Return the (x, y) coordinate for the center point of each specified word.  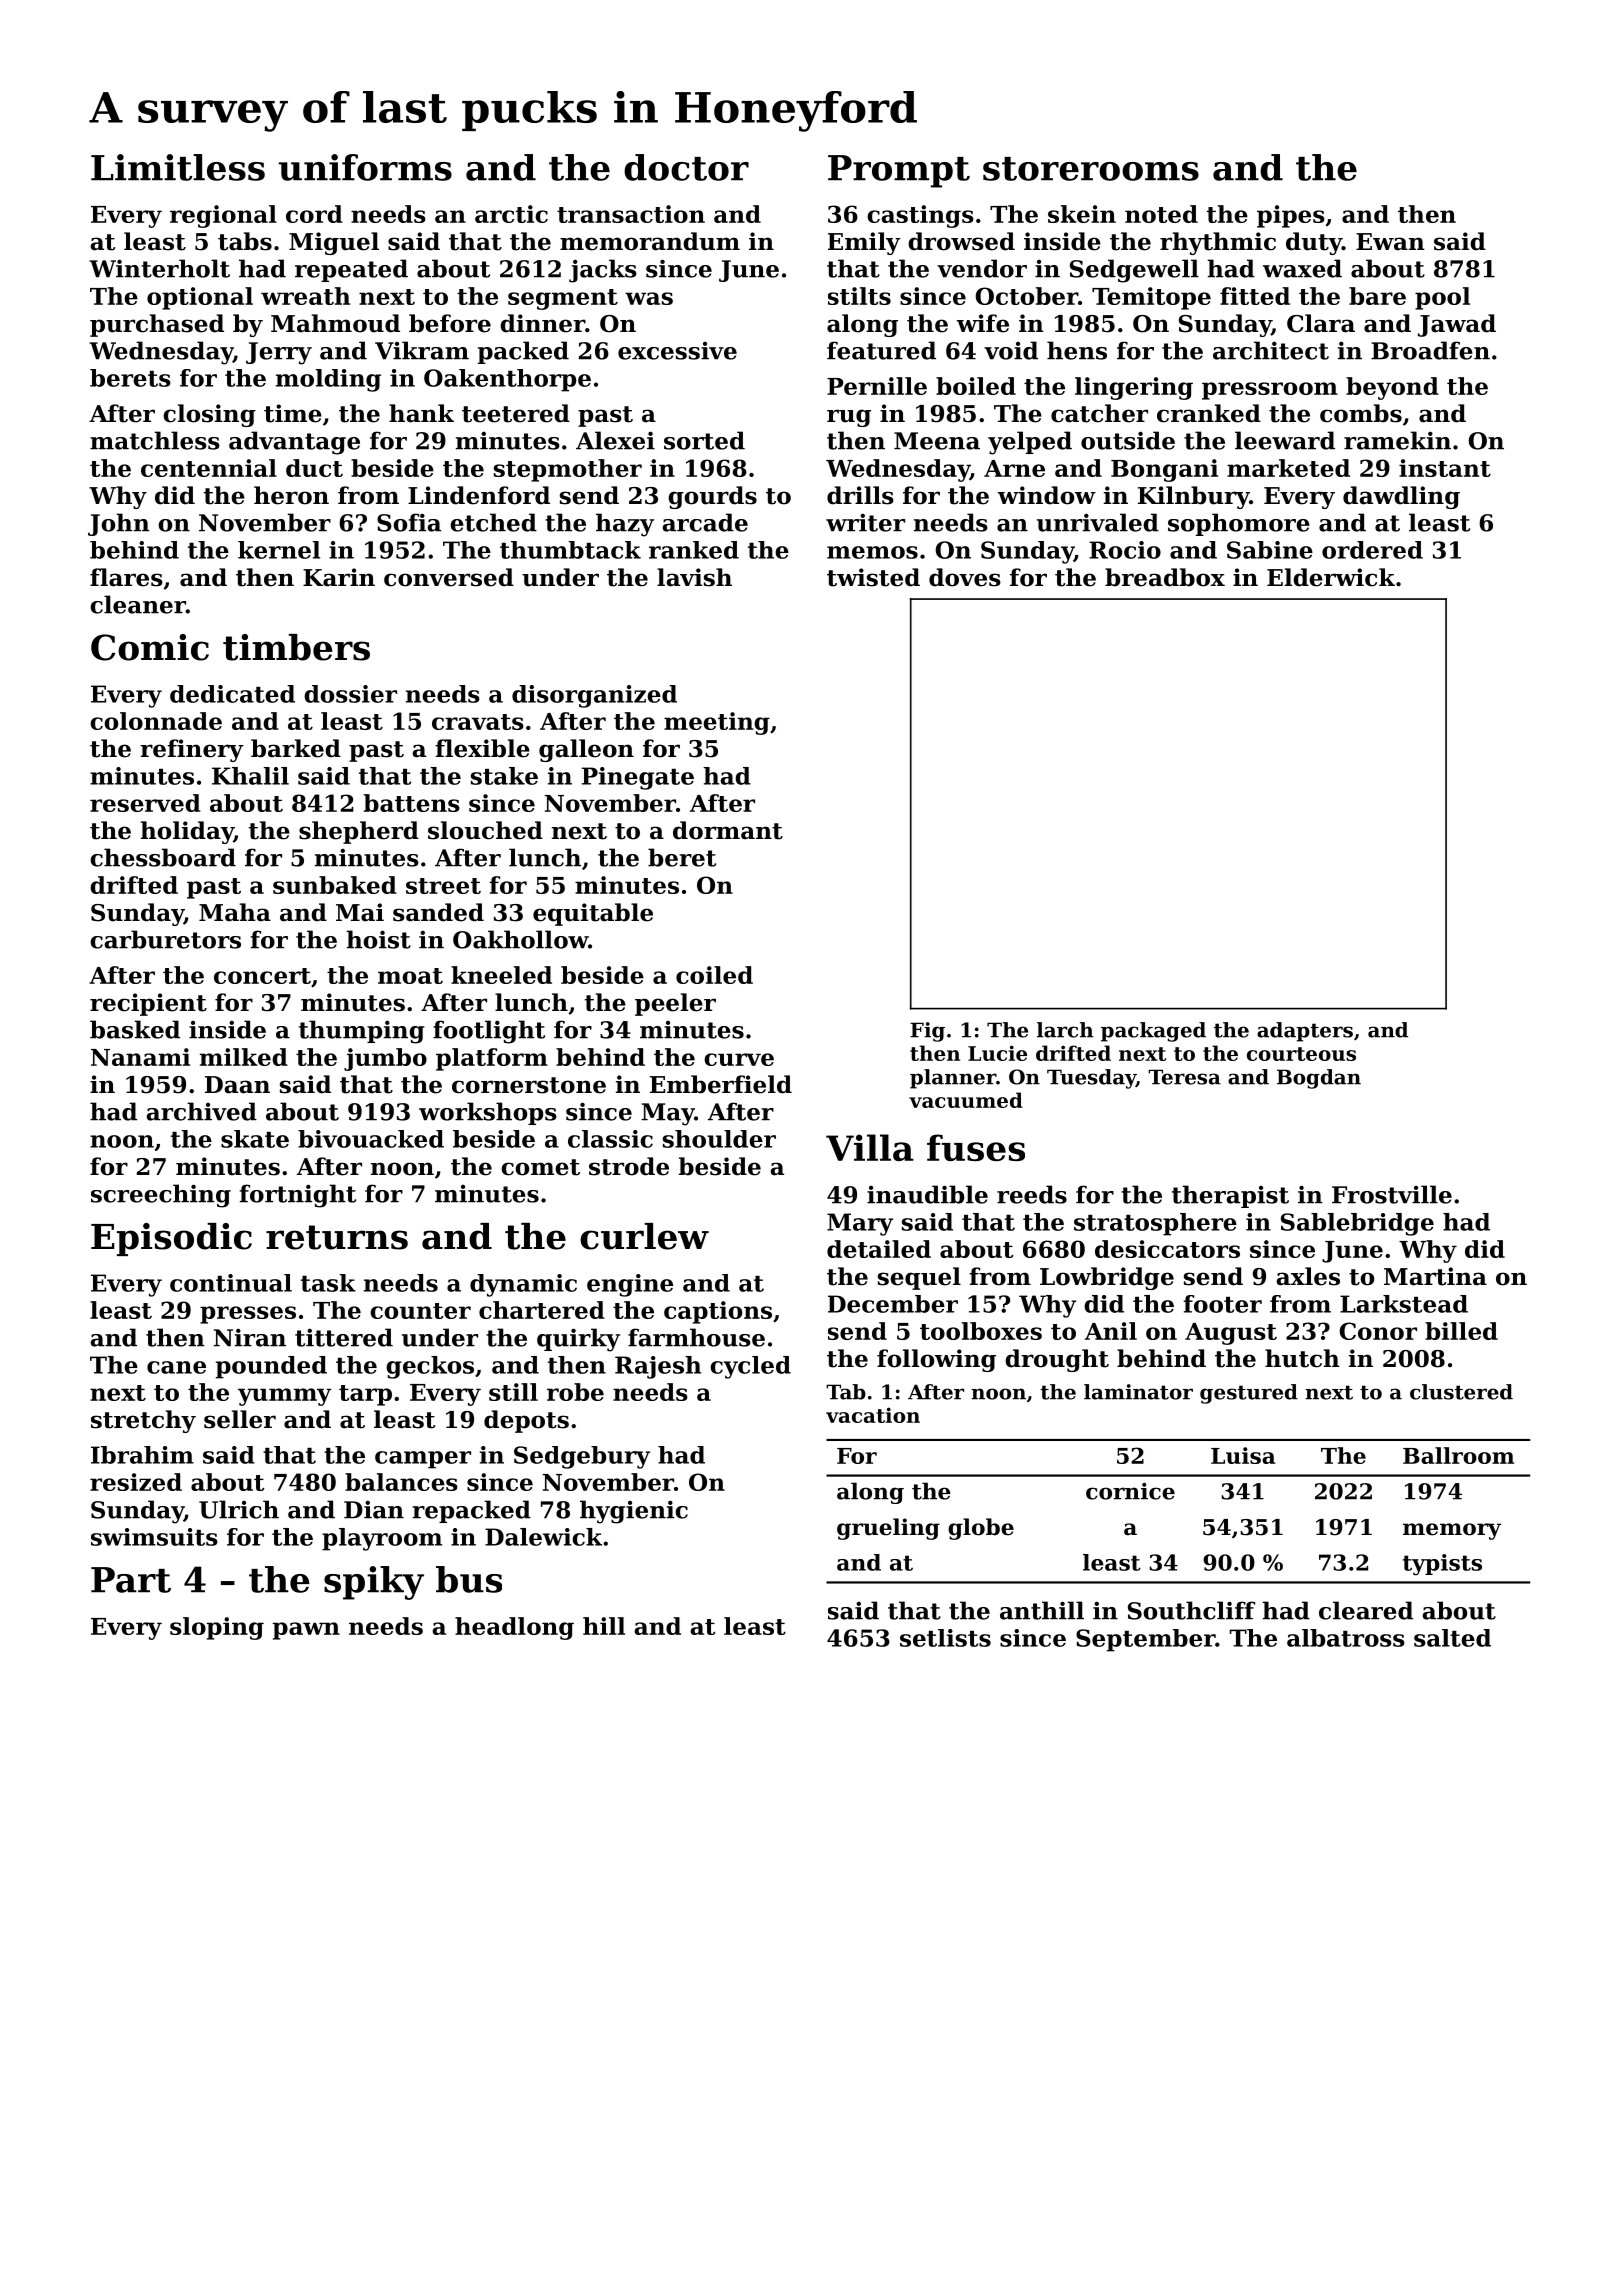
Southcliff (1191, 1610)
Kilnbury (1194, 497)
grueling (888, 1529)
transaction (631, 214)
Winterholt (159, 268)
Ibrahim (142, 1455)
